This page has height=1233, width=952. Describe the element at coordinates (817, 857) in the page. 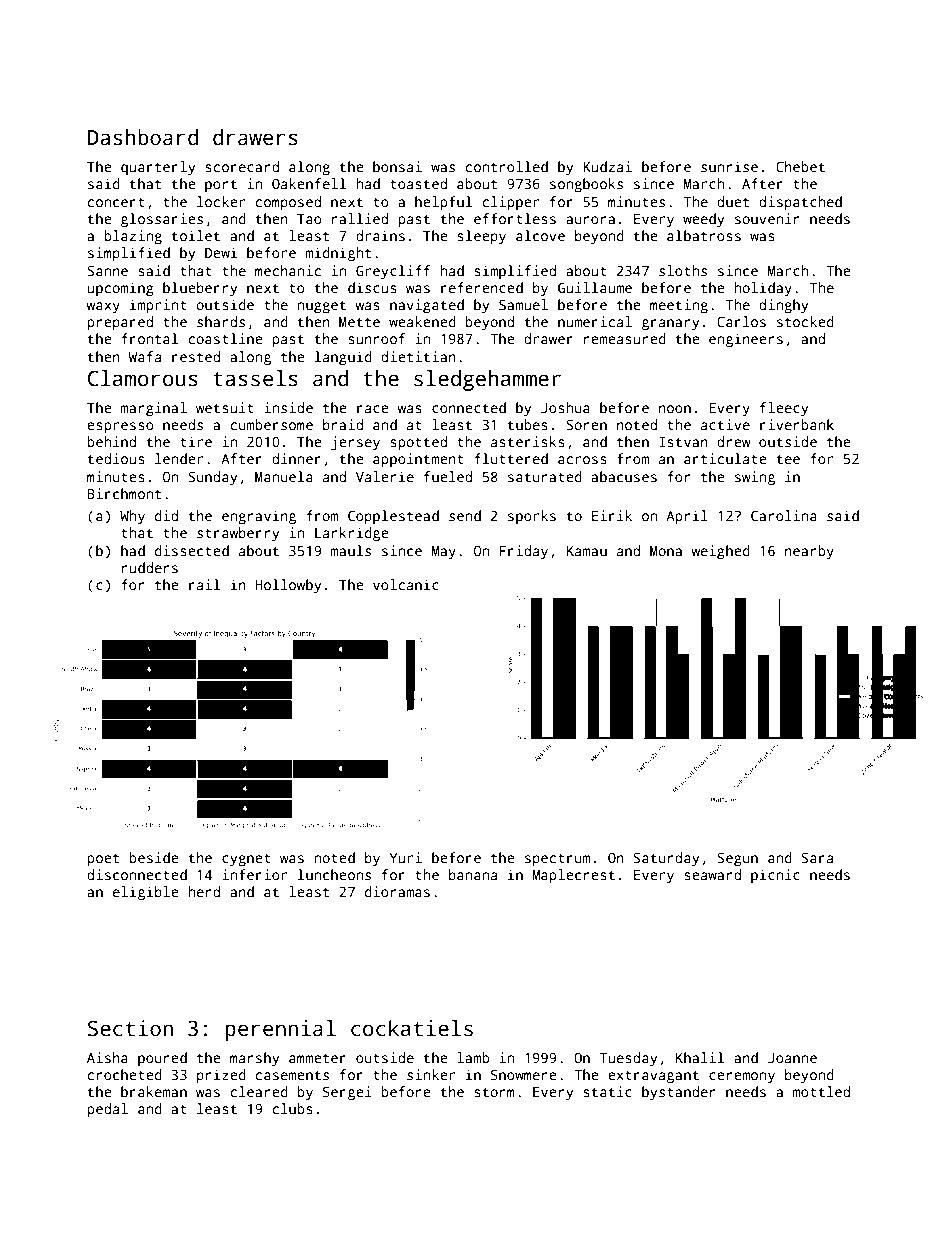

I see `Sara` at that location.
